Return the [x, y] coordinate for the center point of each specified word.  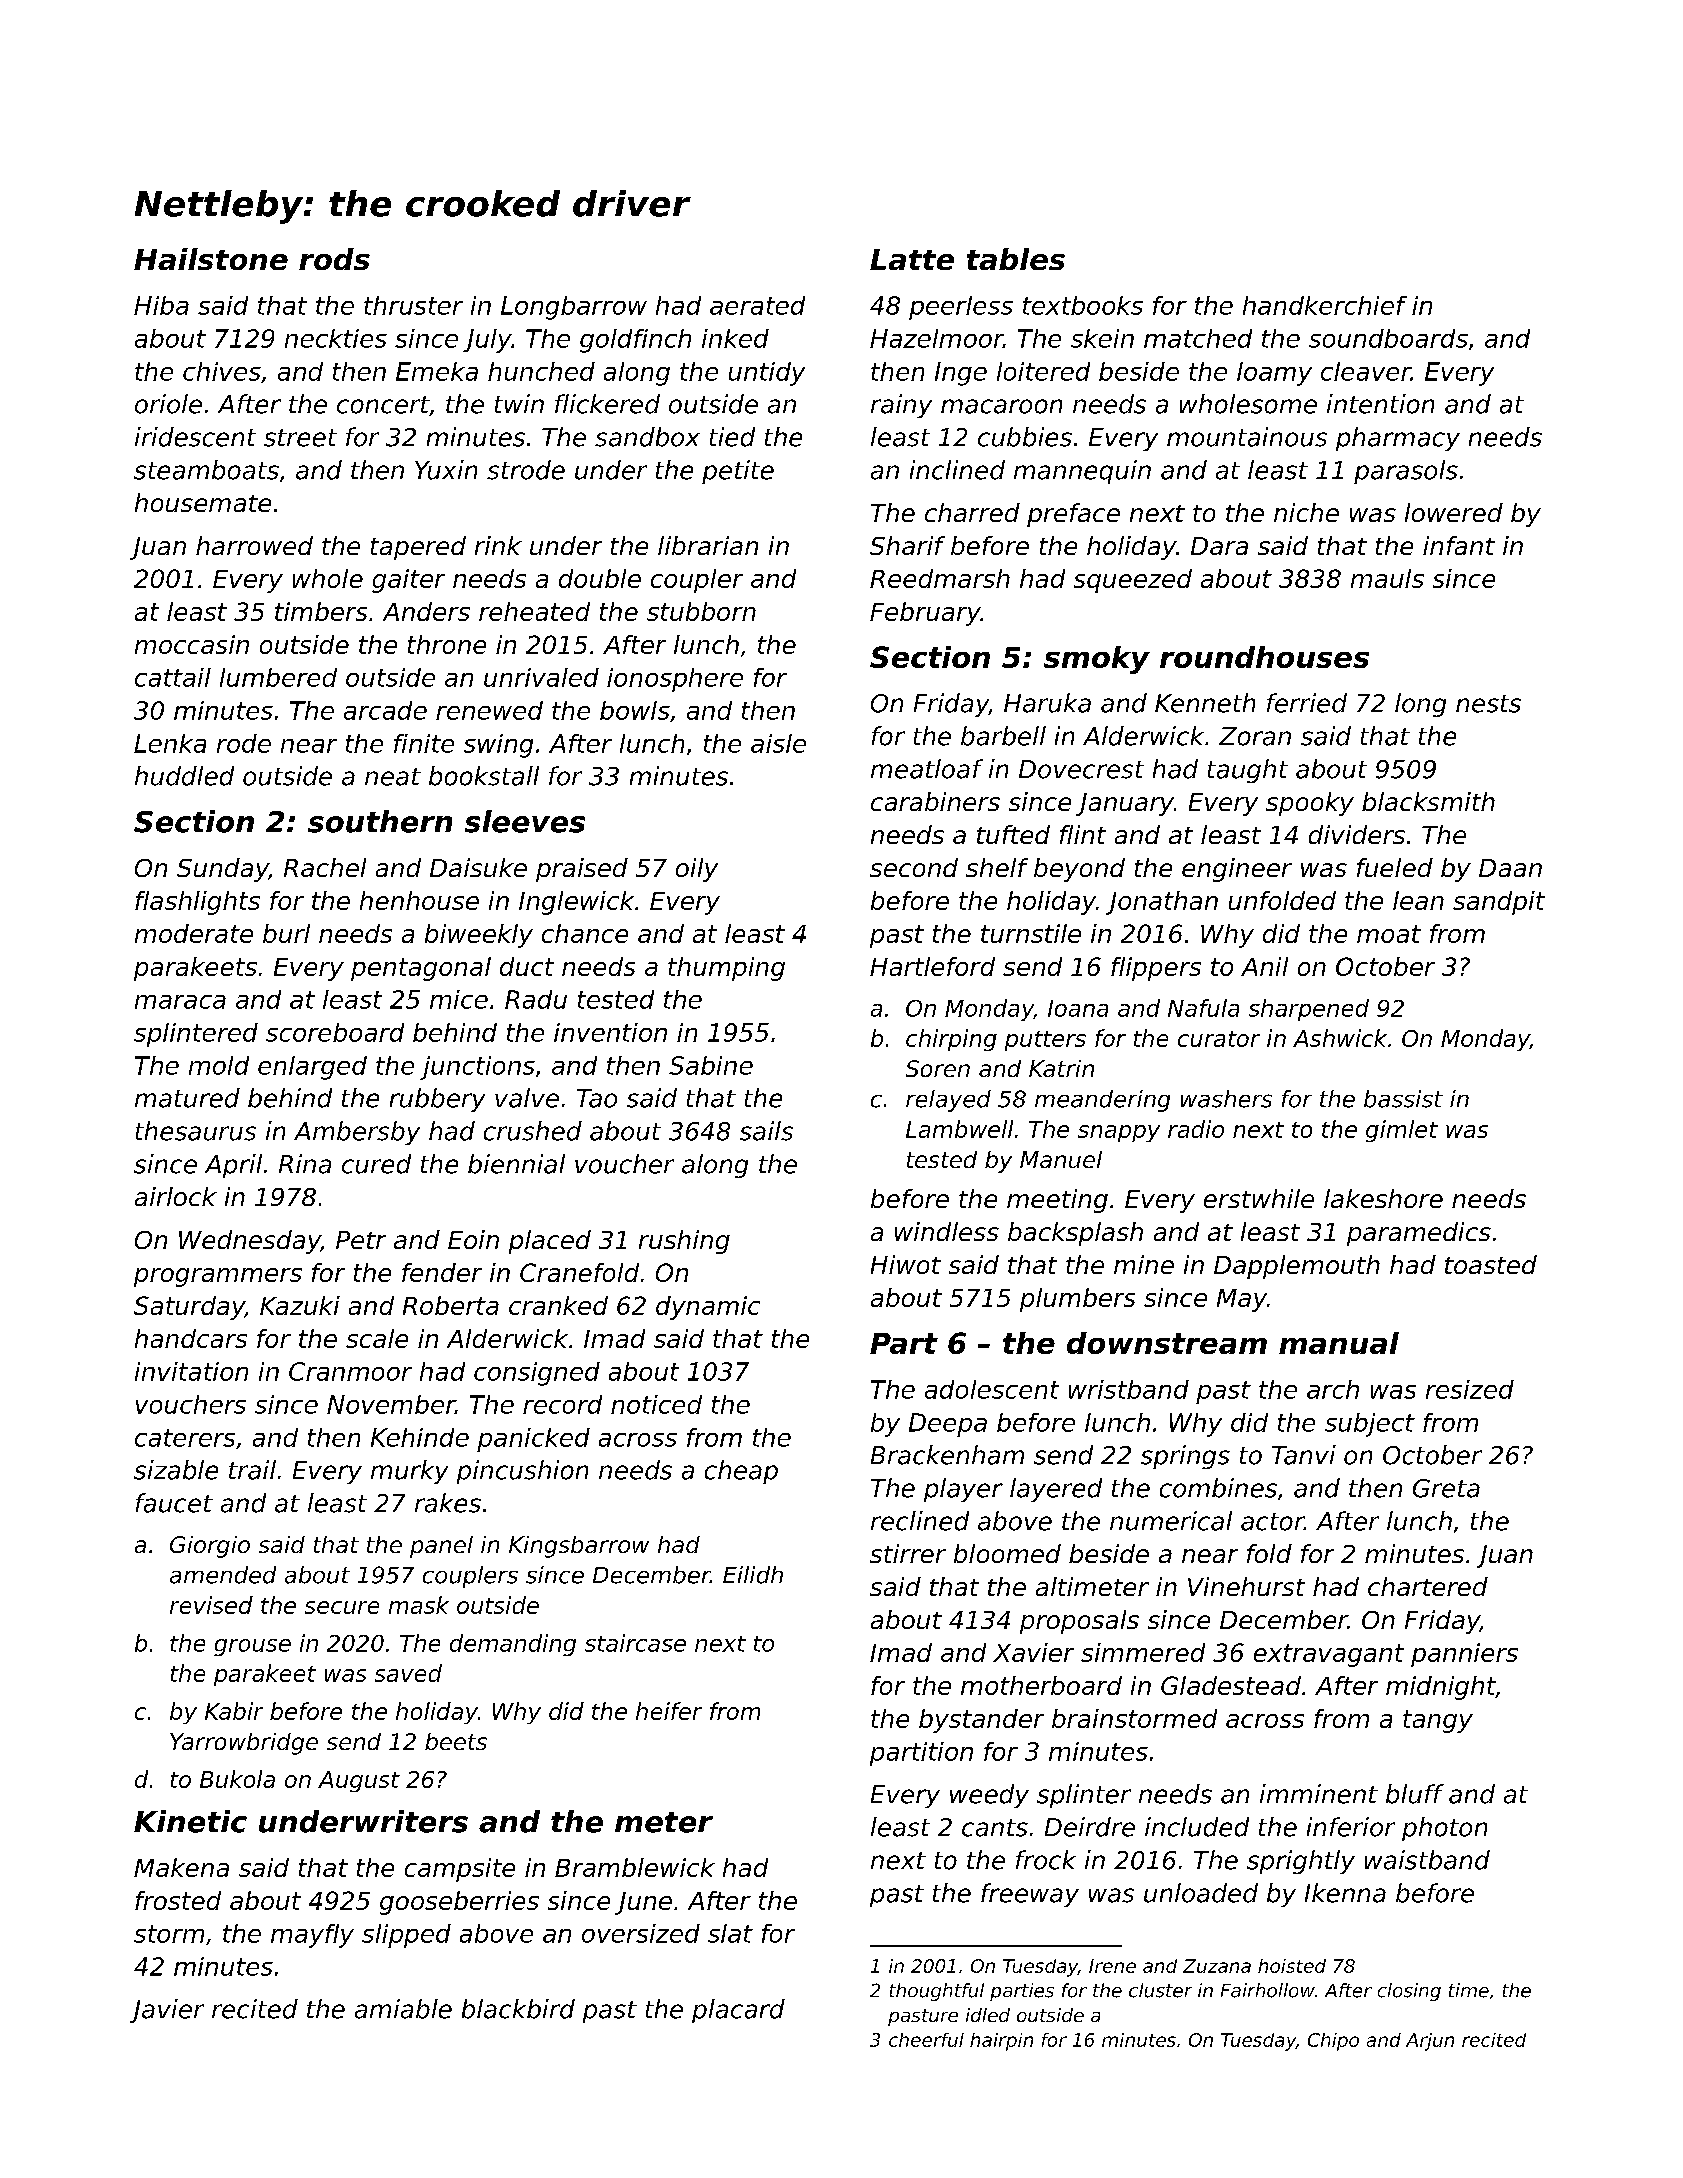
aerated [757, 305]
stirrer [908, 1553]
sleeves [525, 821]
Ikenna [1345, 1893]
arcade [385, 710]
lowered [1454, 512]
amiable [403, 2009]
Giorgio [210, 1547]
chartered [1428, 1586]
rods [334, 259]
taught [1248, 771]
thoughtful [937, 1992]
